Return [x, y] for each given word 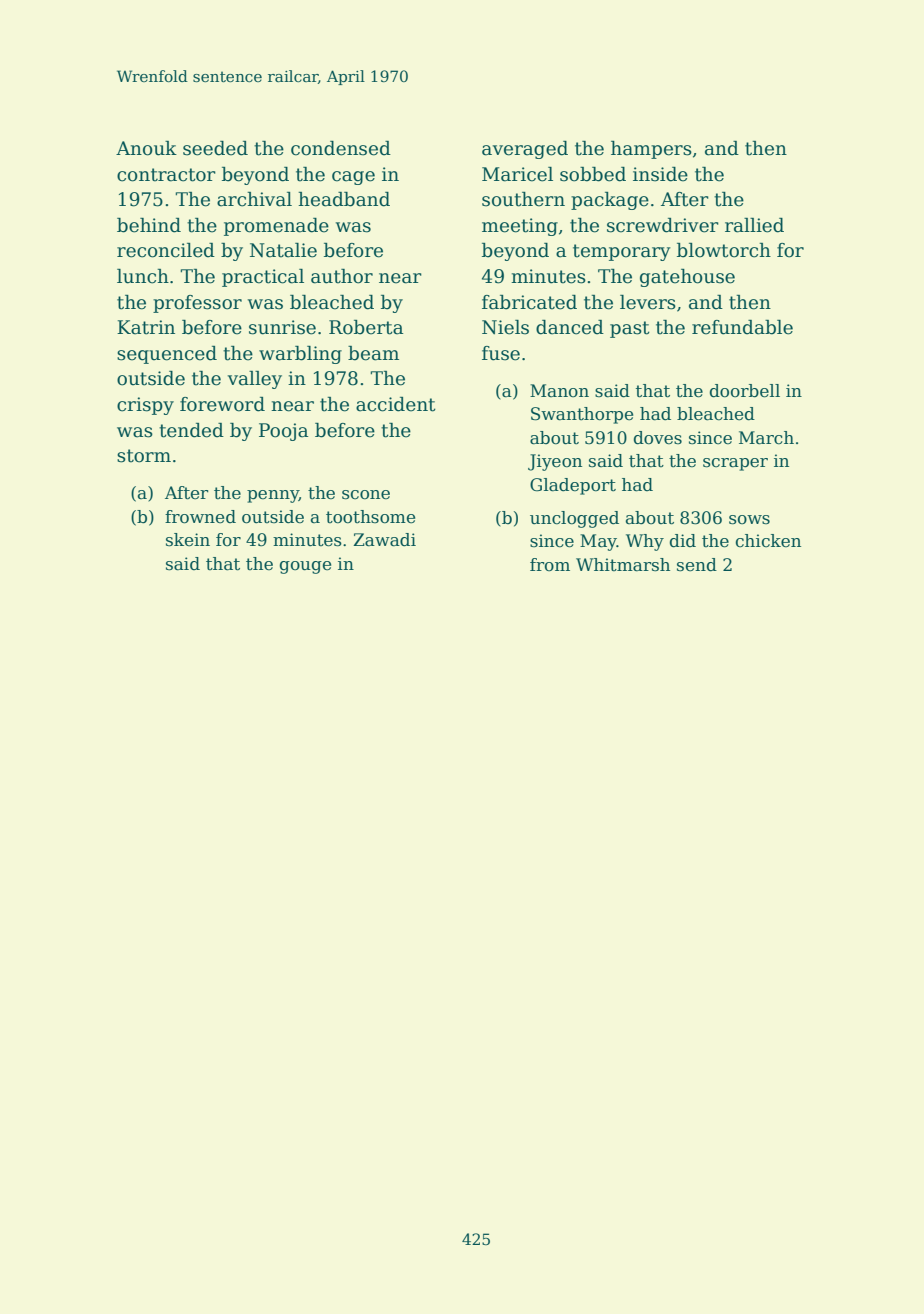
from [550, 565]
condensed [341, 148]
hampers [651, 150]
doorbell [745, 391]
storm [144, 456]
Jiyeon [555, 462]
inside [660, 174]
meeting [520, 227]
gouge [305, 567]
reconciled [166, 250]
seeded [215, 148]
